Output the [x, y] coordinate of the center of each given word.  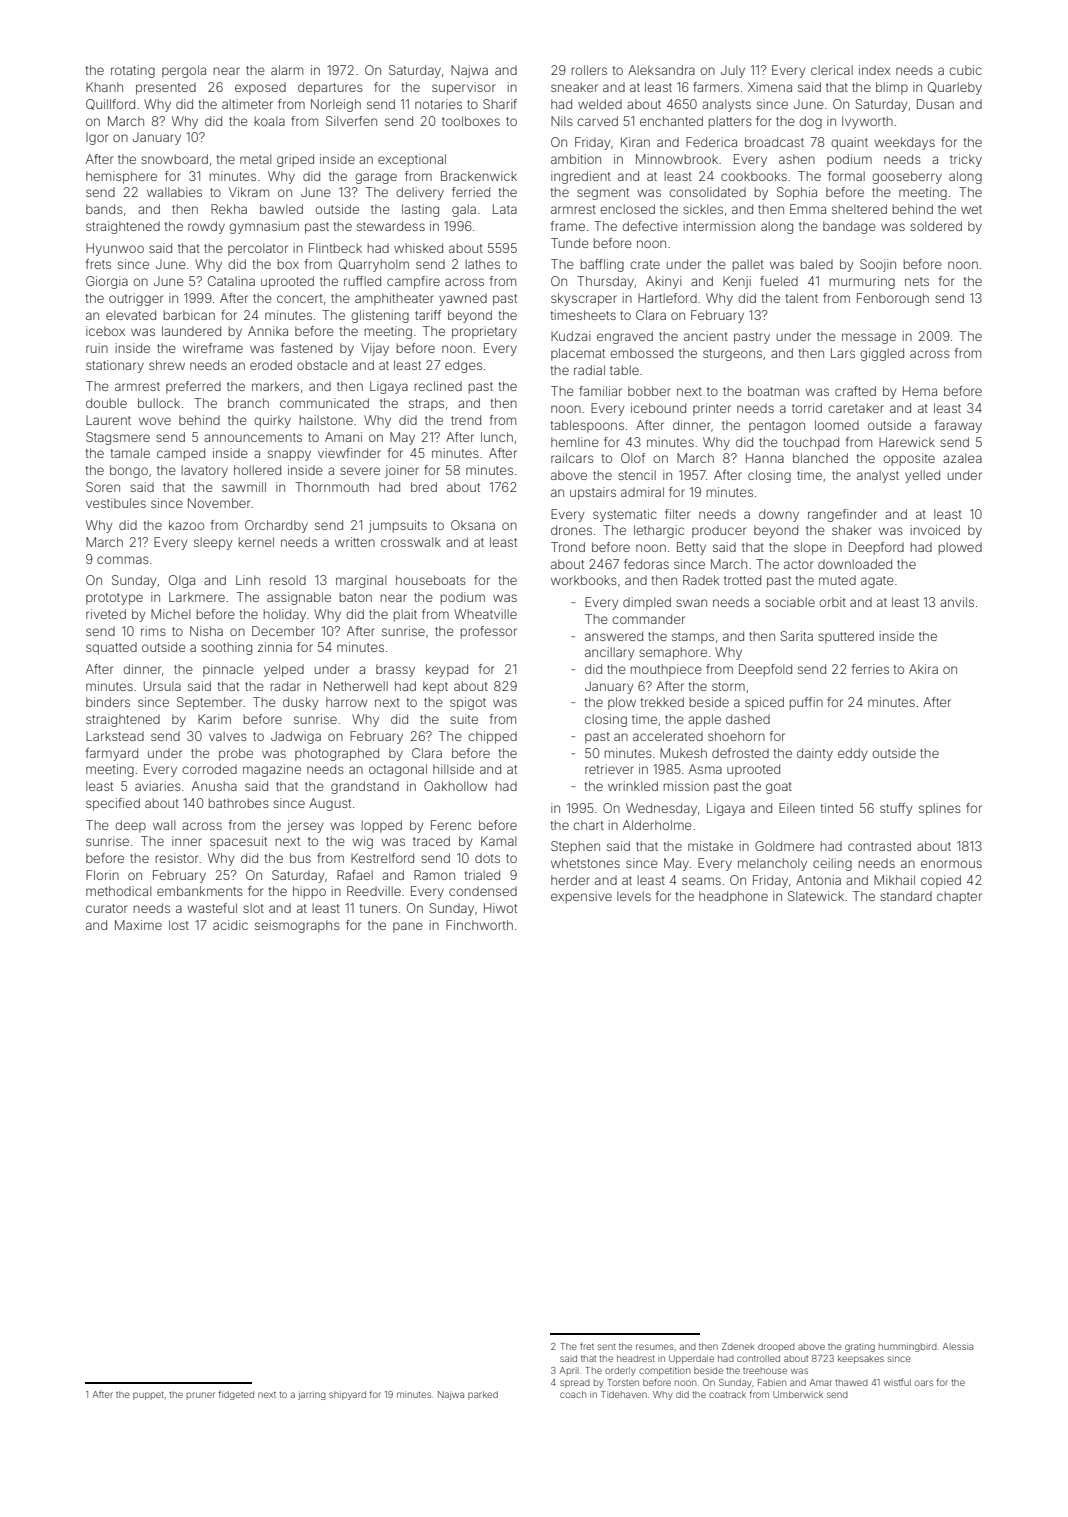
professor [489, 632]
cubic [965, 70]
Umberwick [798, 1394]
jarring [312, 1395]
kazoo [186, 525]
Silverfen [351, 121]
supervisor [463, 88]
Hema [920, 391]
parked [483, 1395]
